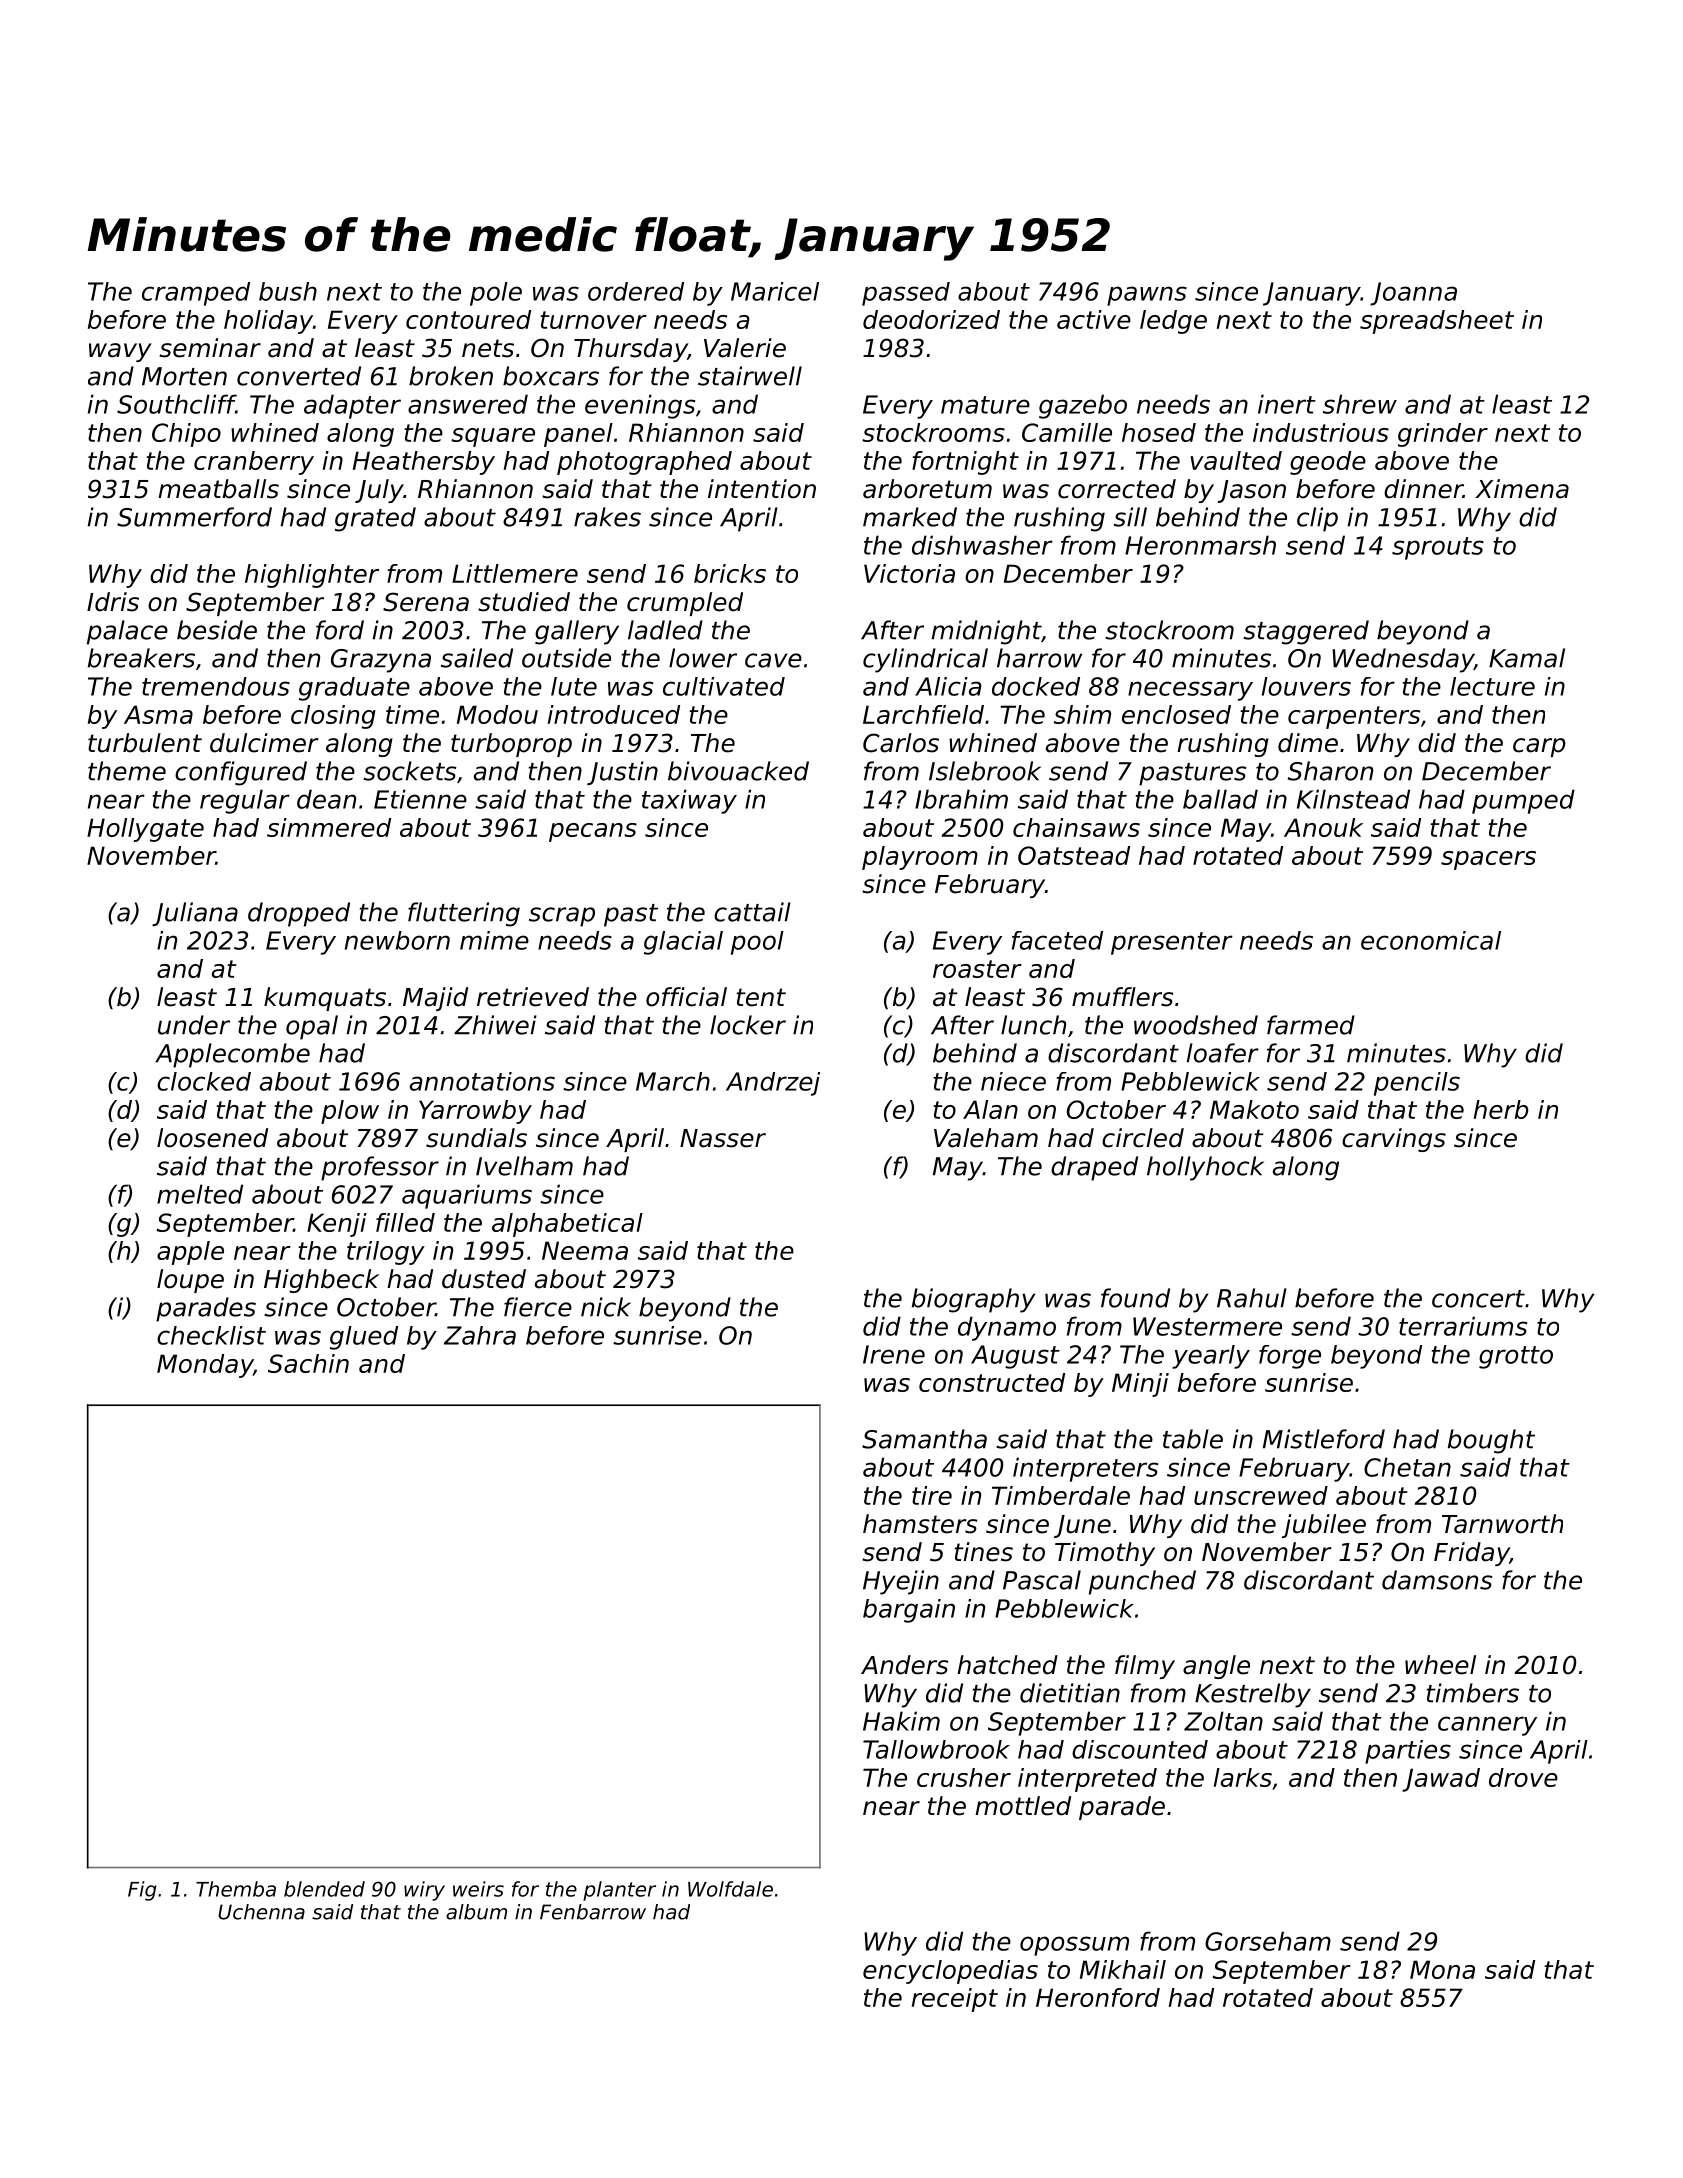 This page has width=1683, height=2178. What do you see at coordinates (631, 350) in the page?
I see `Thursday` at bounding box center [631, 350].
